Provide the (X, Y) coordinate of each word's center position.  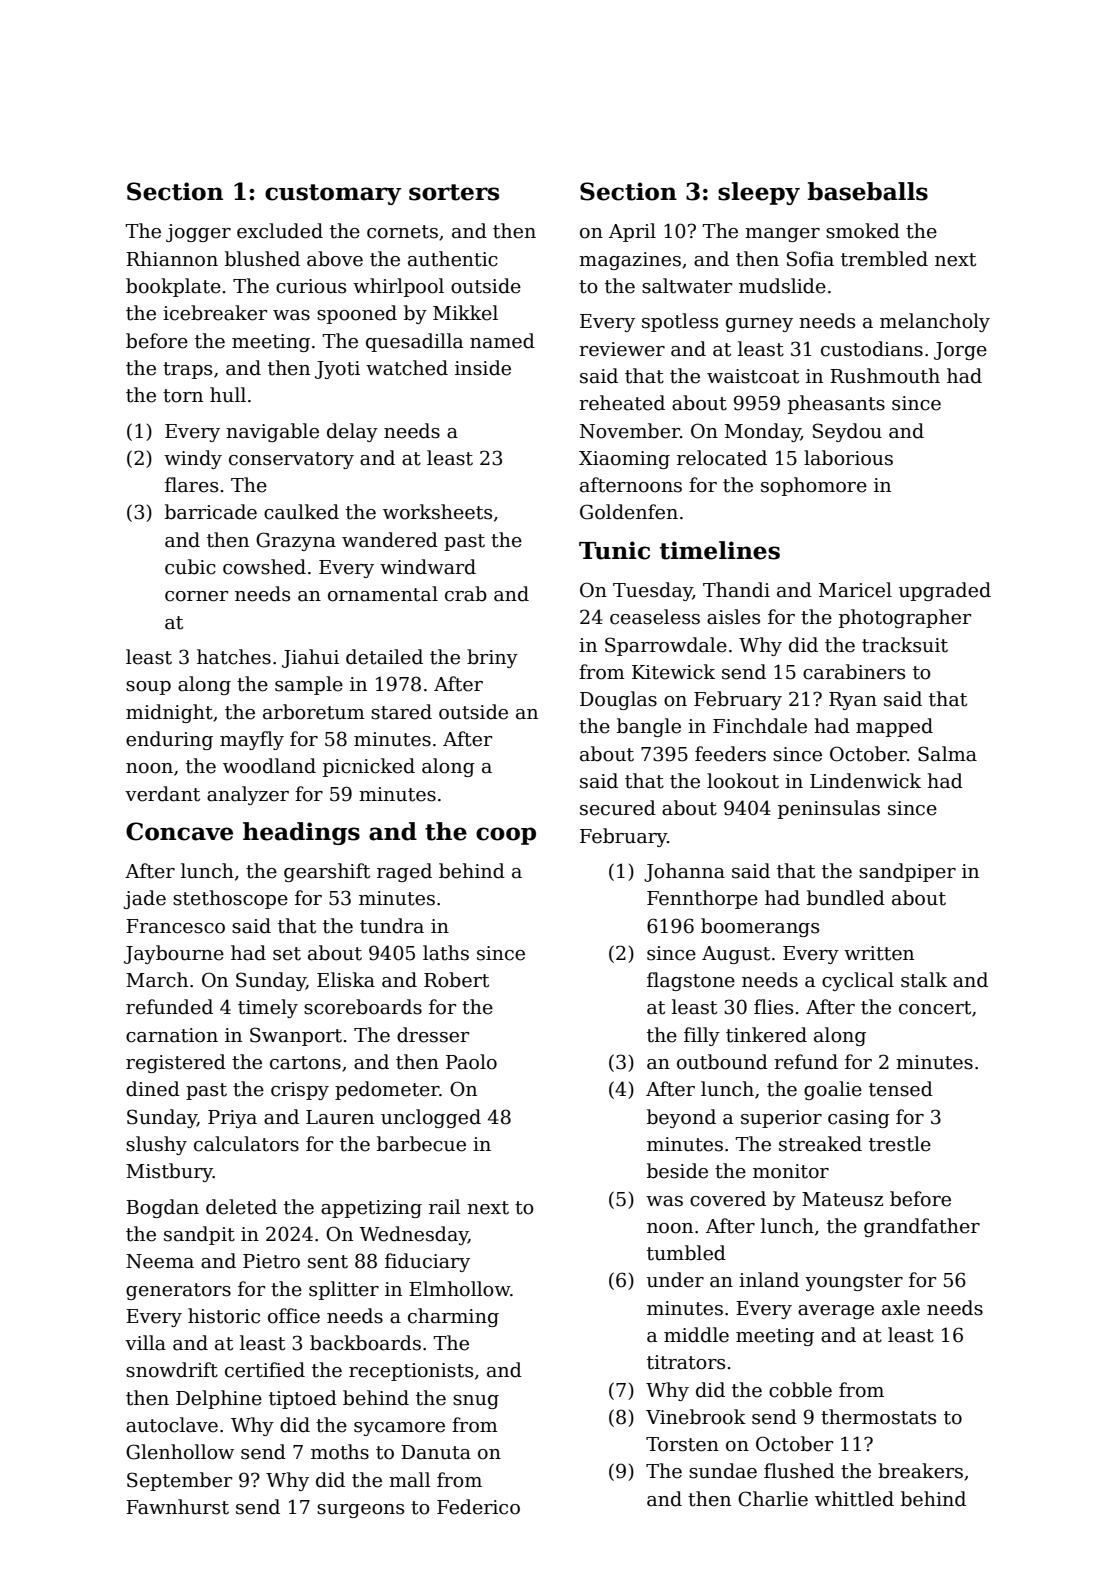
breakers (920, 1471)
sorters (454, 192)
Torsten (682, 1444)
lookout (743, 781)
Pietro (271, 1261)
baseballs (868, 191)
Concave (179, 831)
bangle (649, 727)
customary (333, 194)
